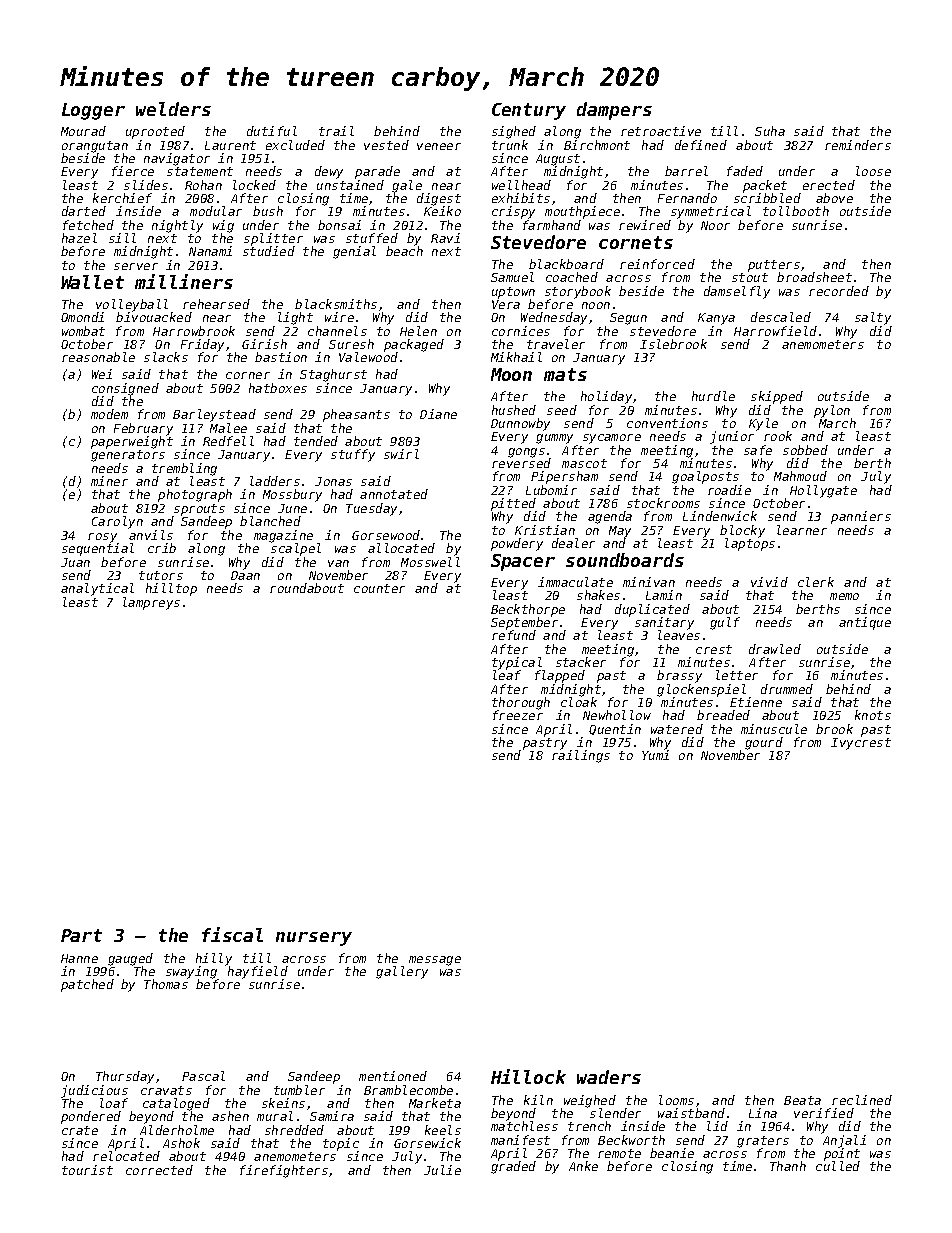  What do you see at coordinates (438, 414) in the image?
I see `Diane` at bounding box center [438, 414].
